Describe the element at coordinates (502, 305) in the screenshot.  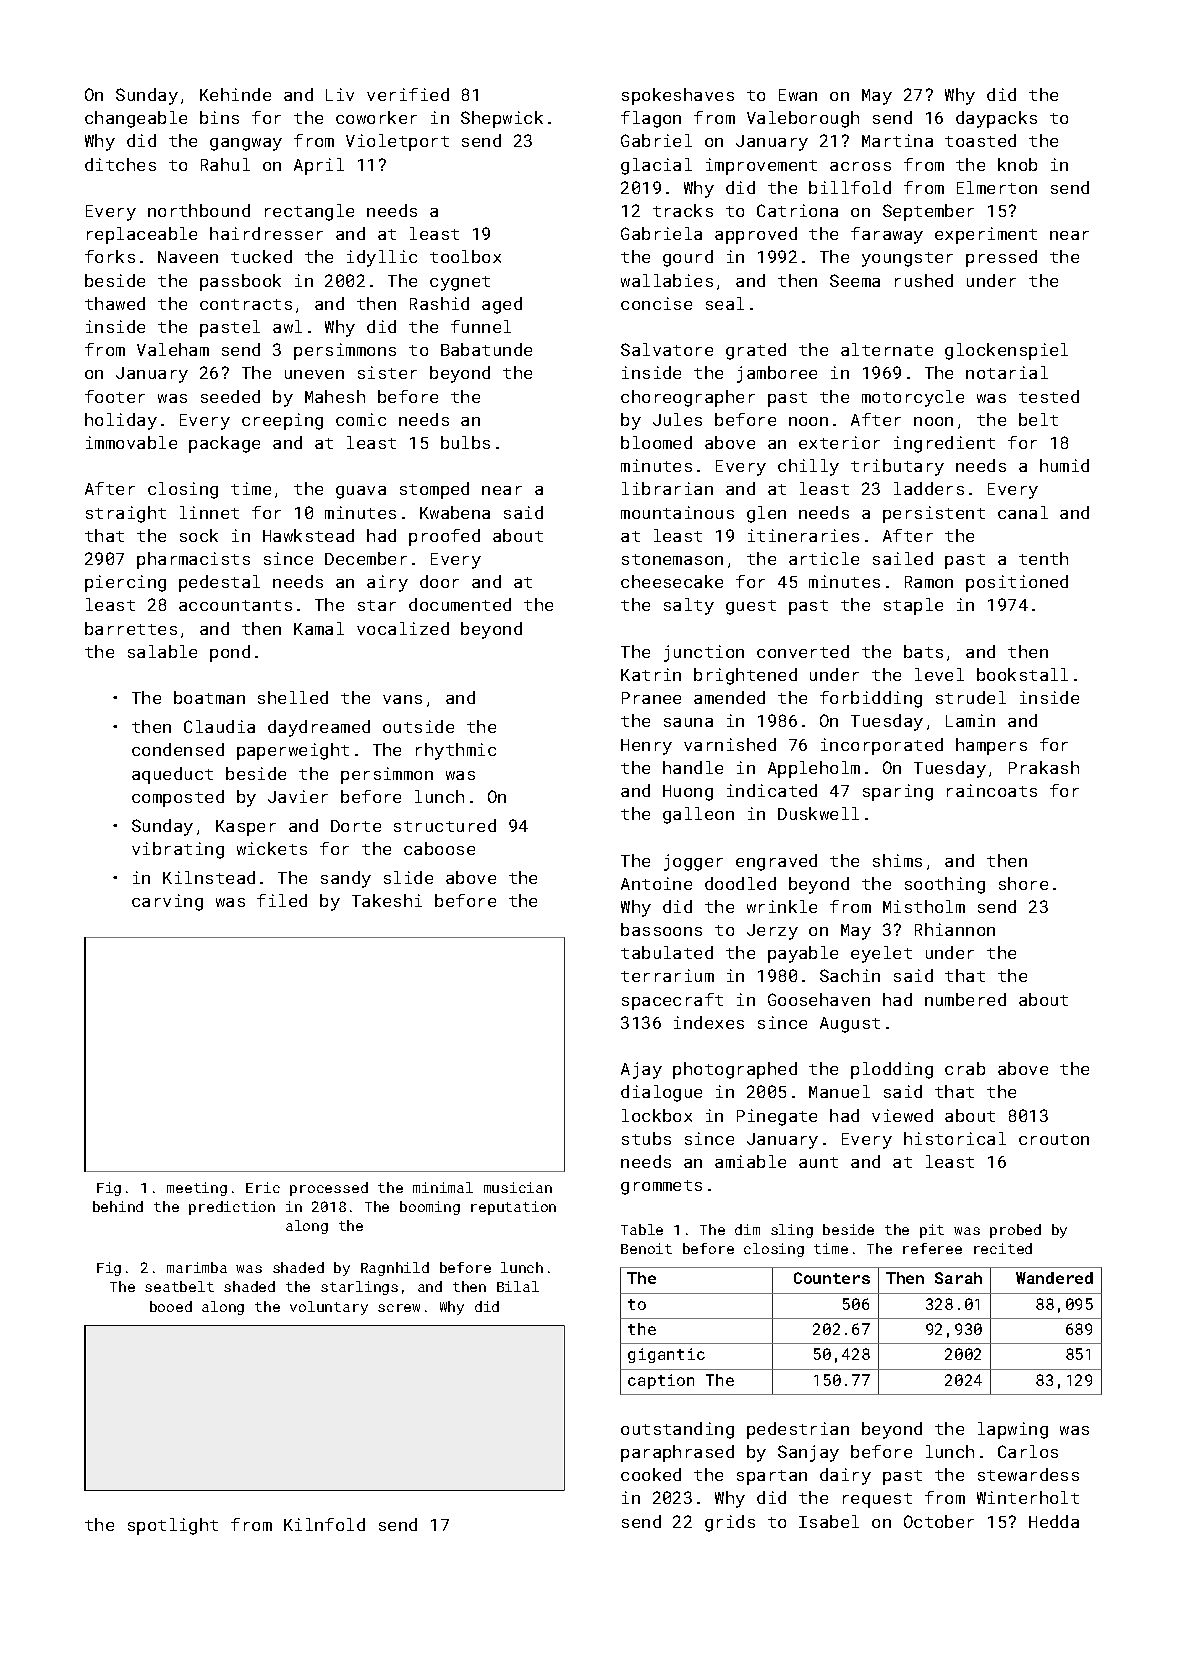
I see `aged` at that location.
